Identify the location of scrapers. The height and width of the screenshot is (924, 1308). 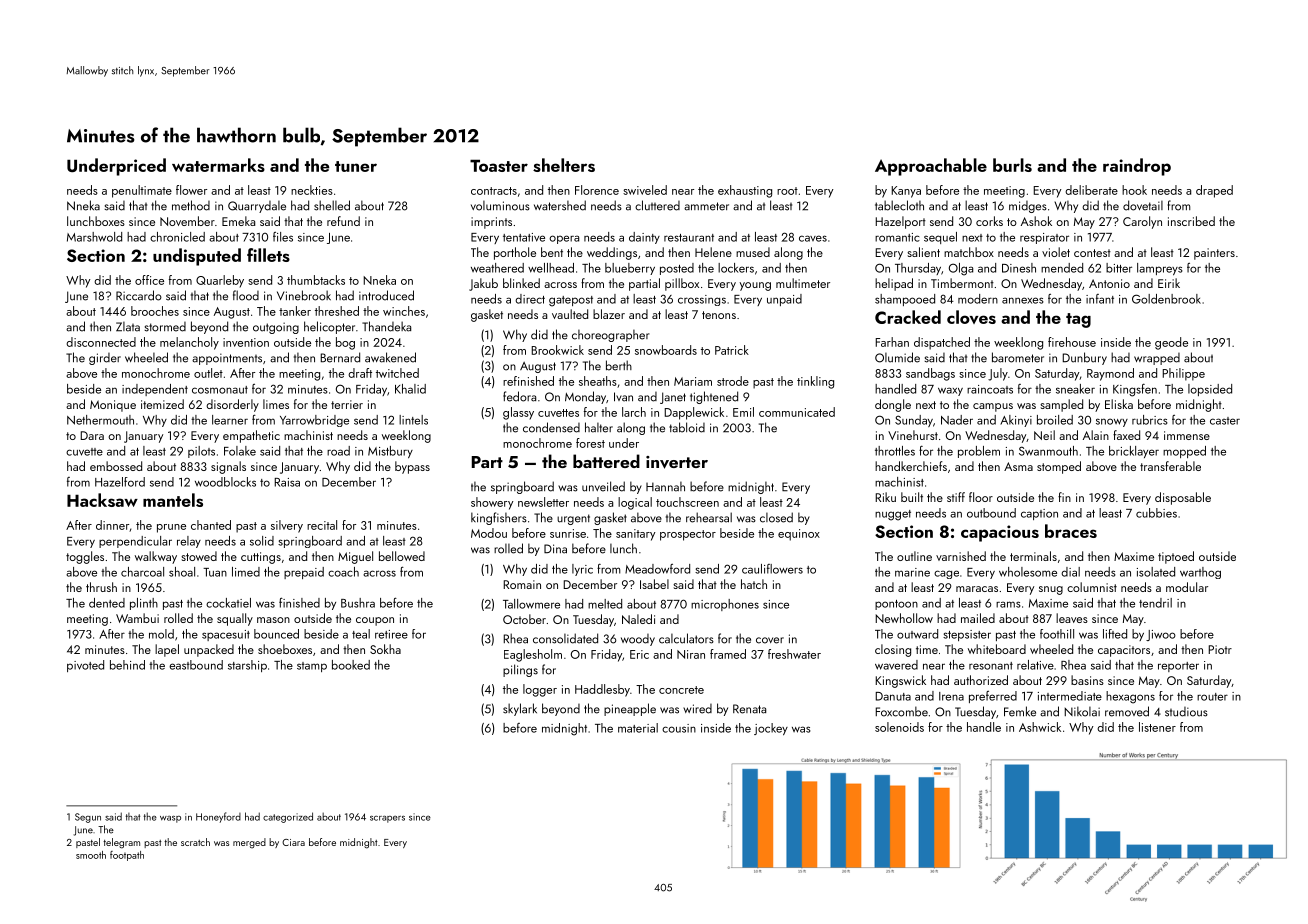
(387, 819).
